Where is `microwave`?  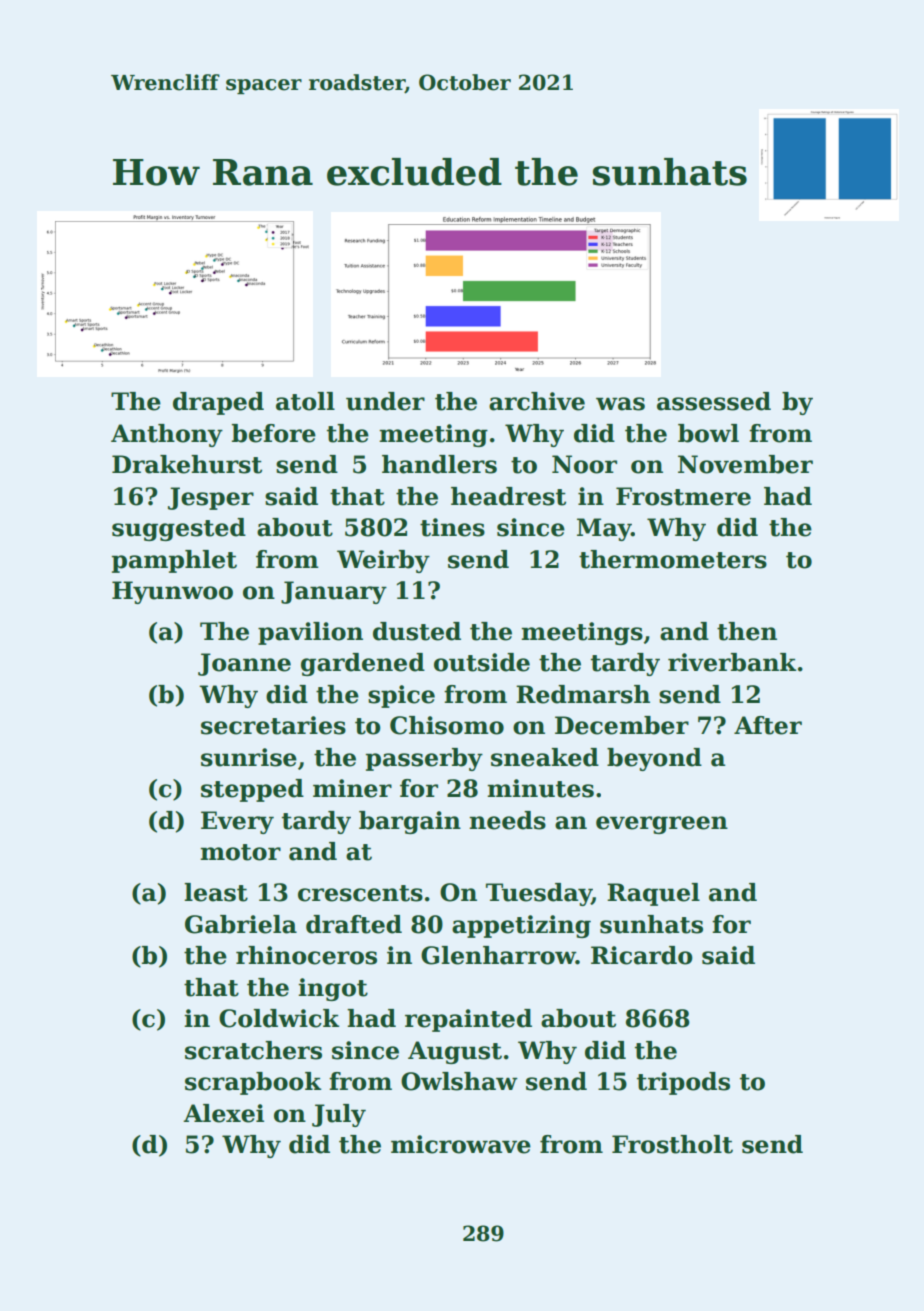
microwave is located at coordinates (461, 1144).
